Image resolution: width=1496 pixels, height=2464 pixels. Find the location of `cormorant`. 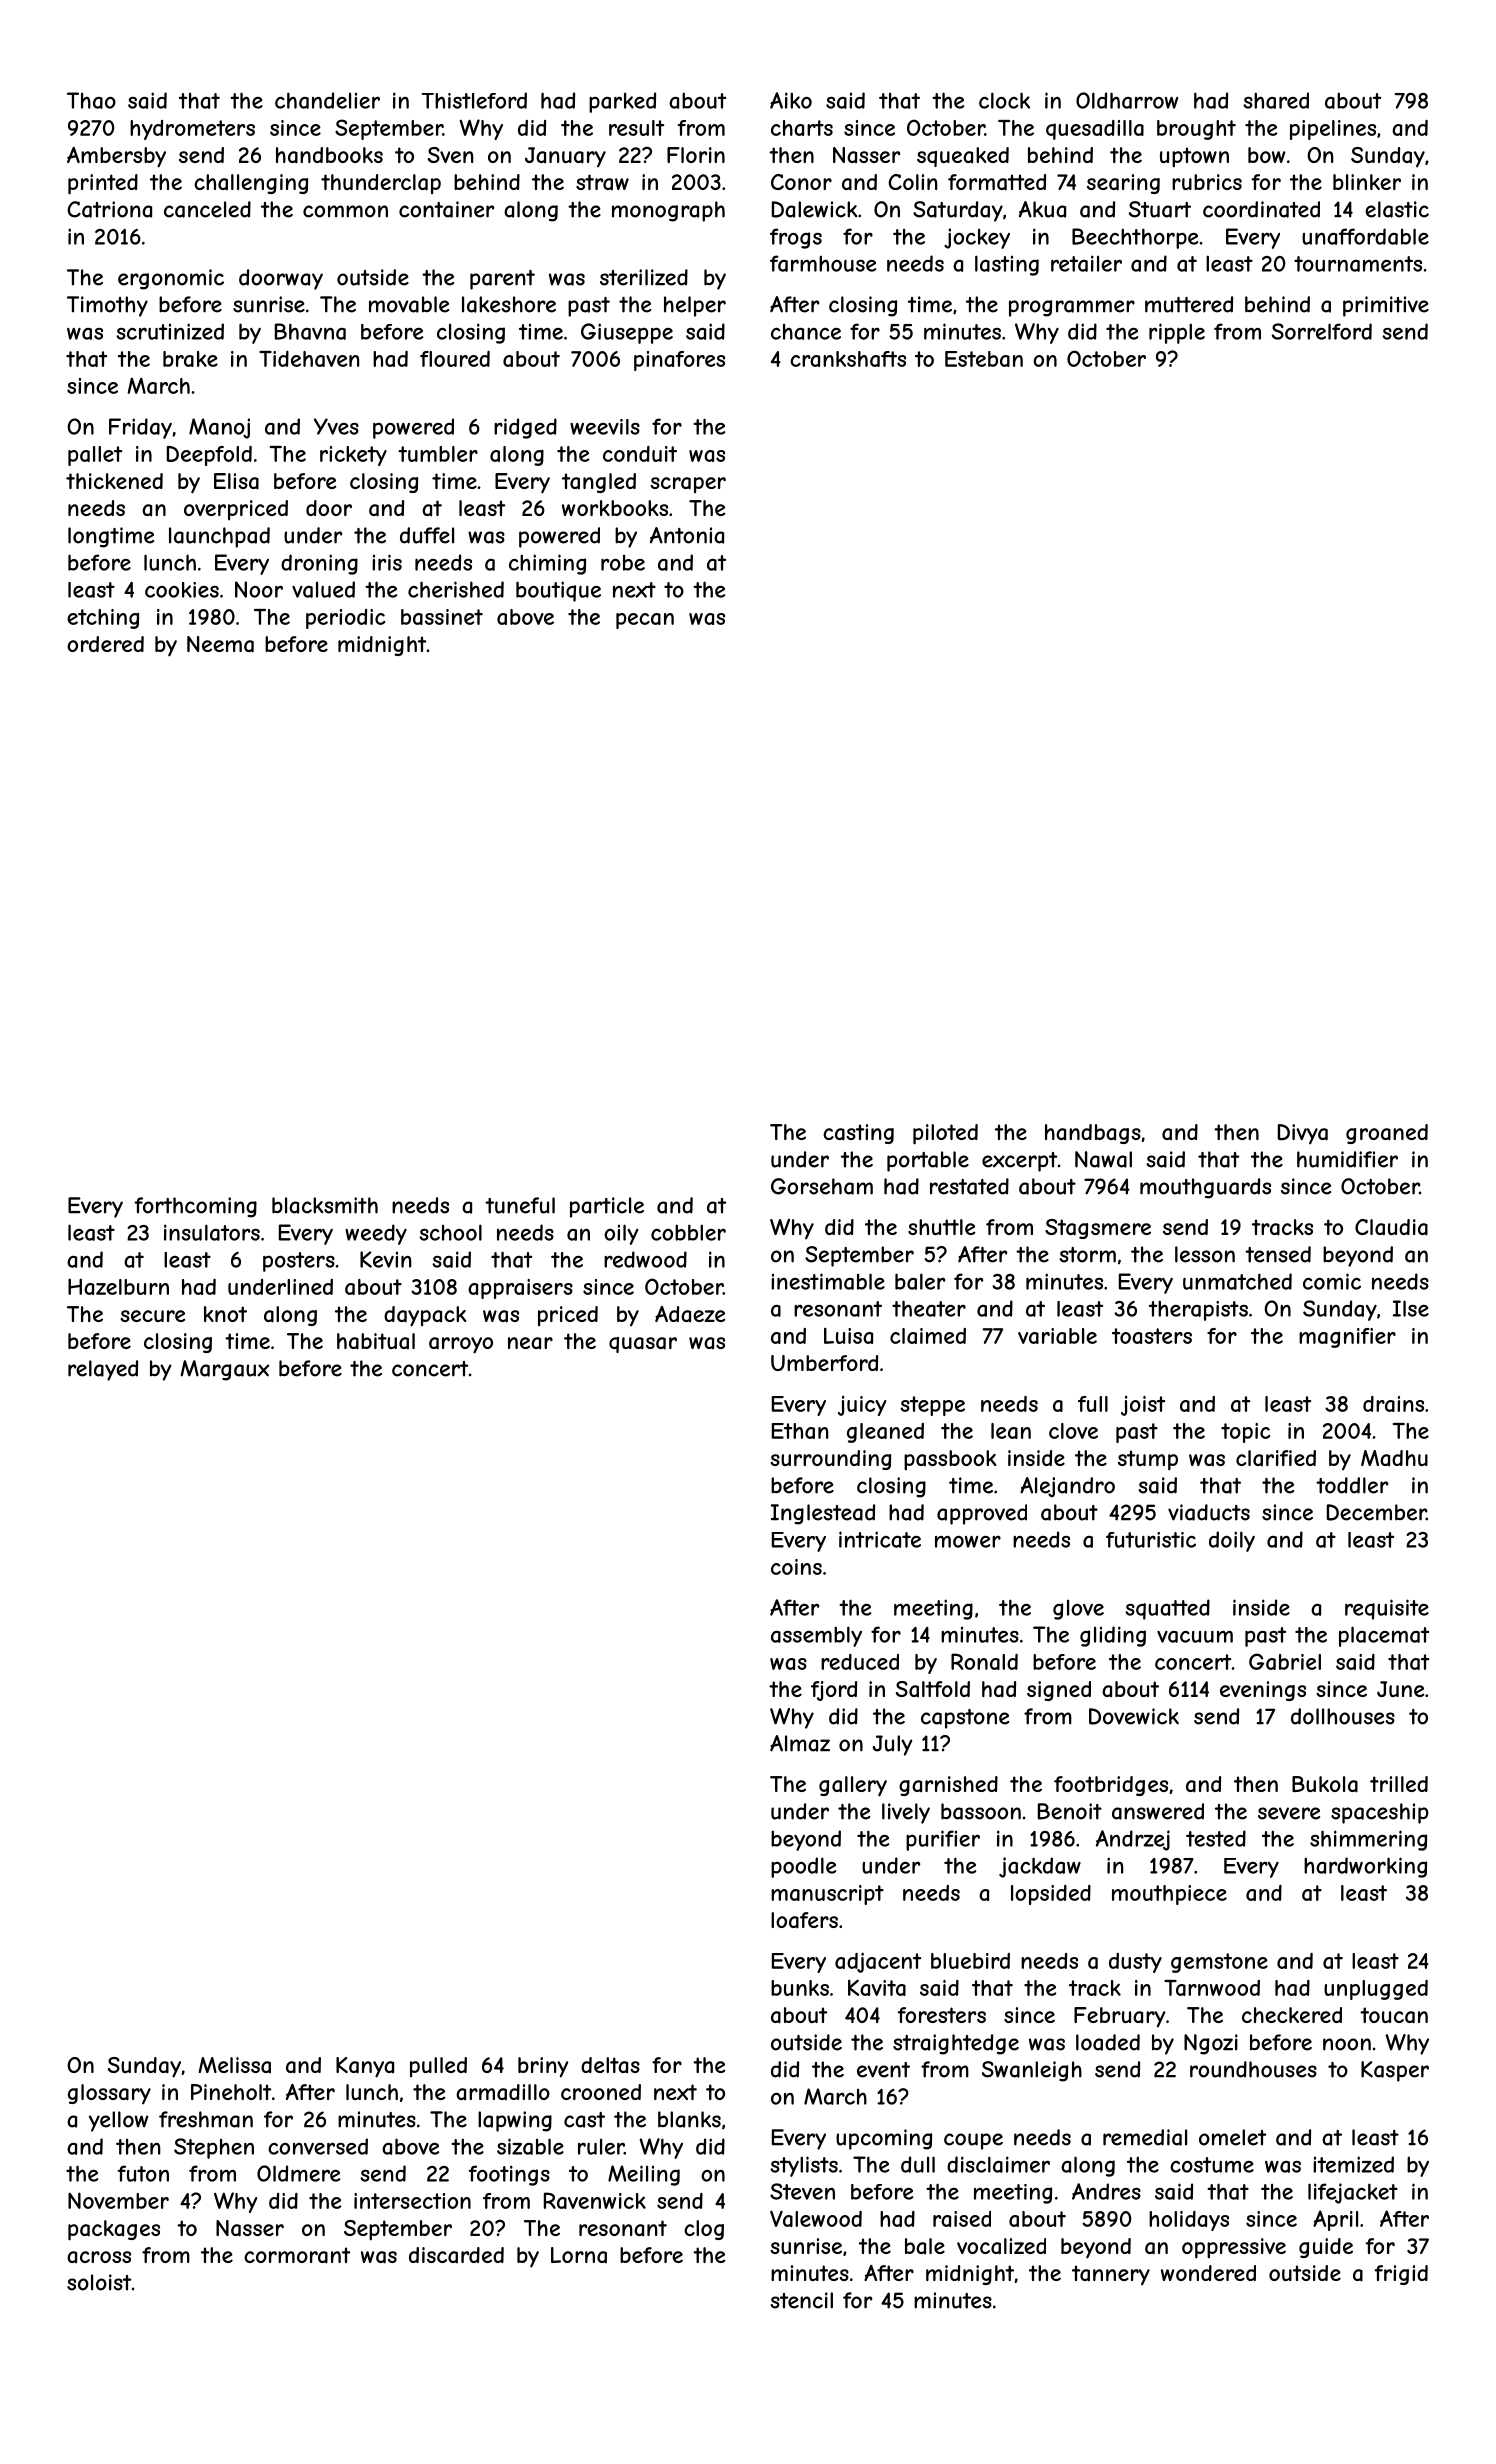

cormorant is located at coordinates (297, 2255).
